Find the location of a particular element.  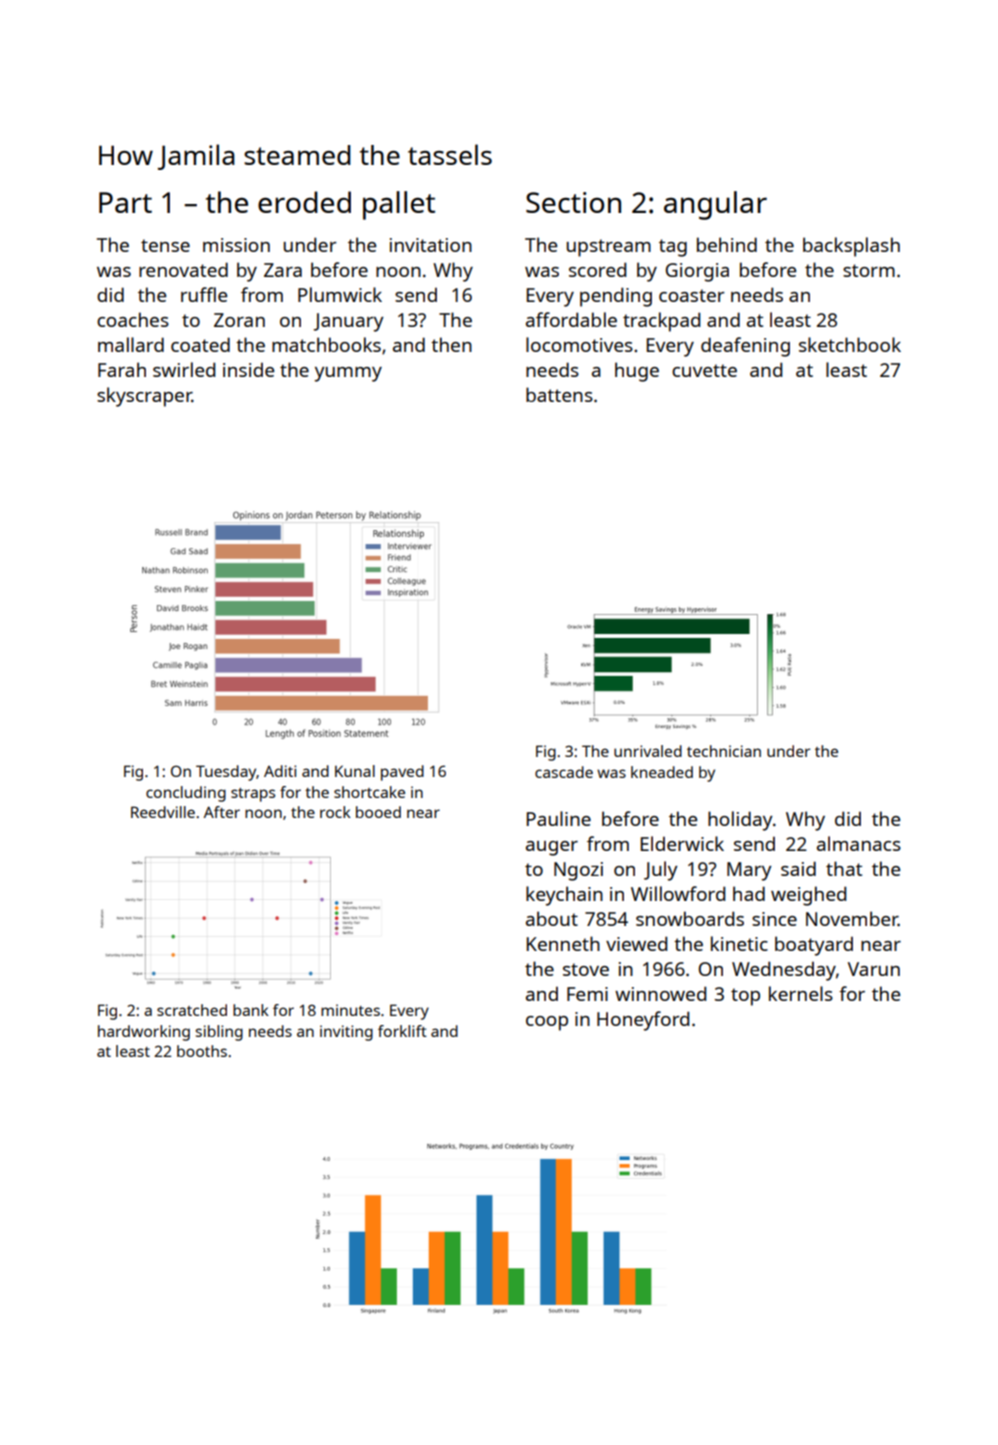

ruffle is located at coordinates (204, 294).
